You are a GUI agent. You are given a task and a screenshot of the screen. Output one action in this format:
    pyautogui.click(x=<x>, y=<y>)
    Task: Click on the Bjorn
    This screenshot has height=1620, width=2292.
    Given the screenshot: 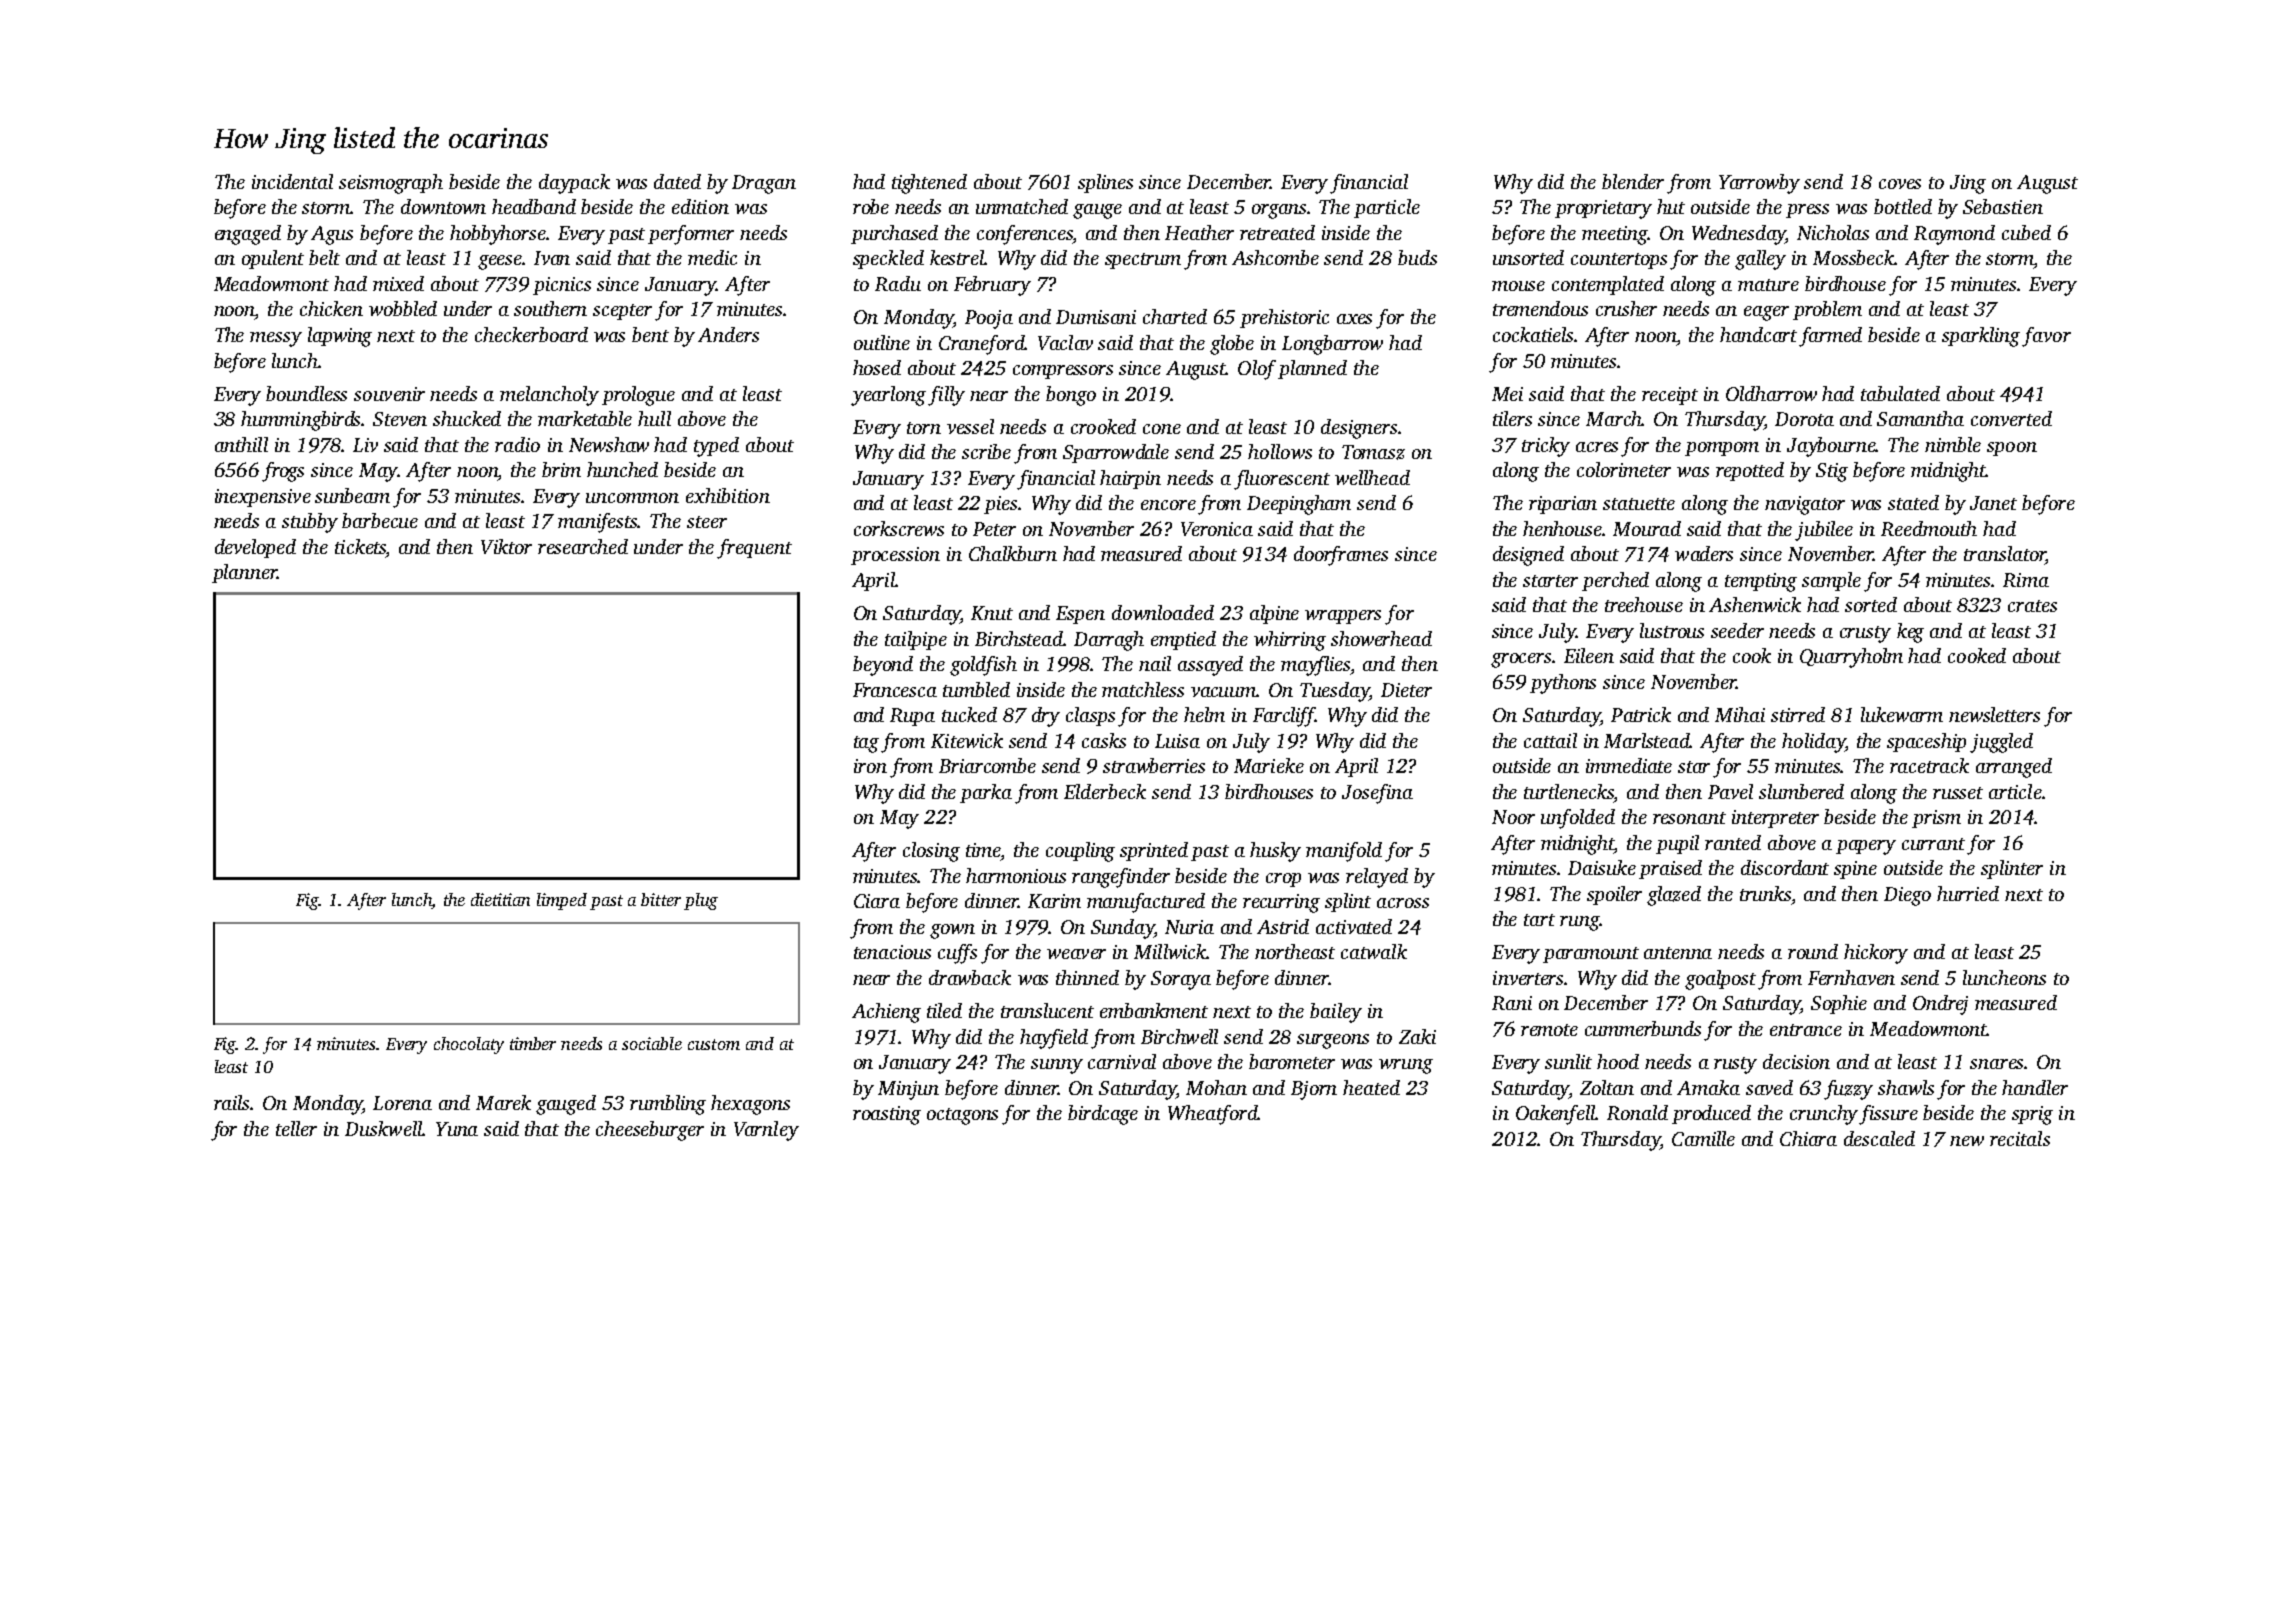 What is the action you would take?
    pyautogui.click(x=1314, y=1090)
